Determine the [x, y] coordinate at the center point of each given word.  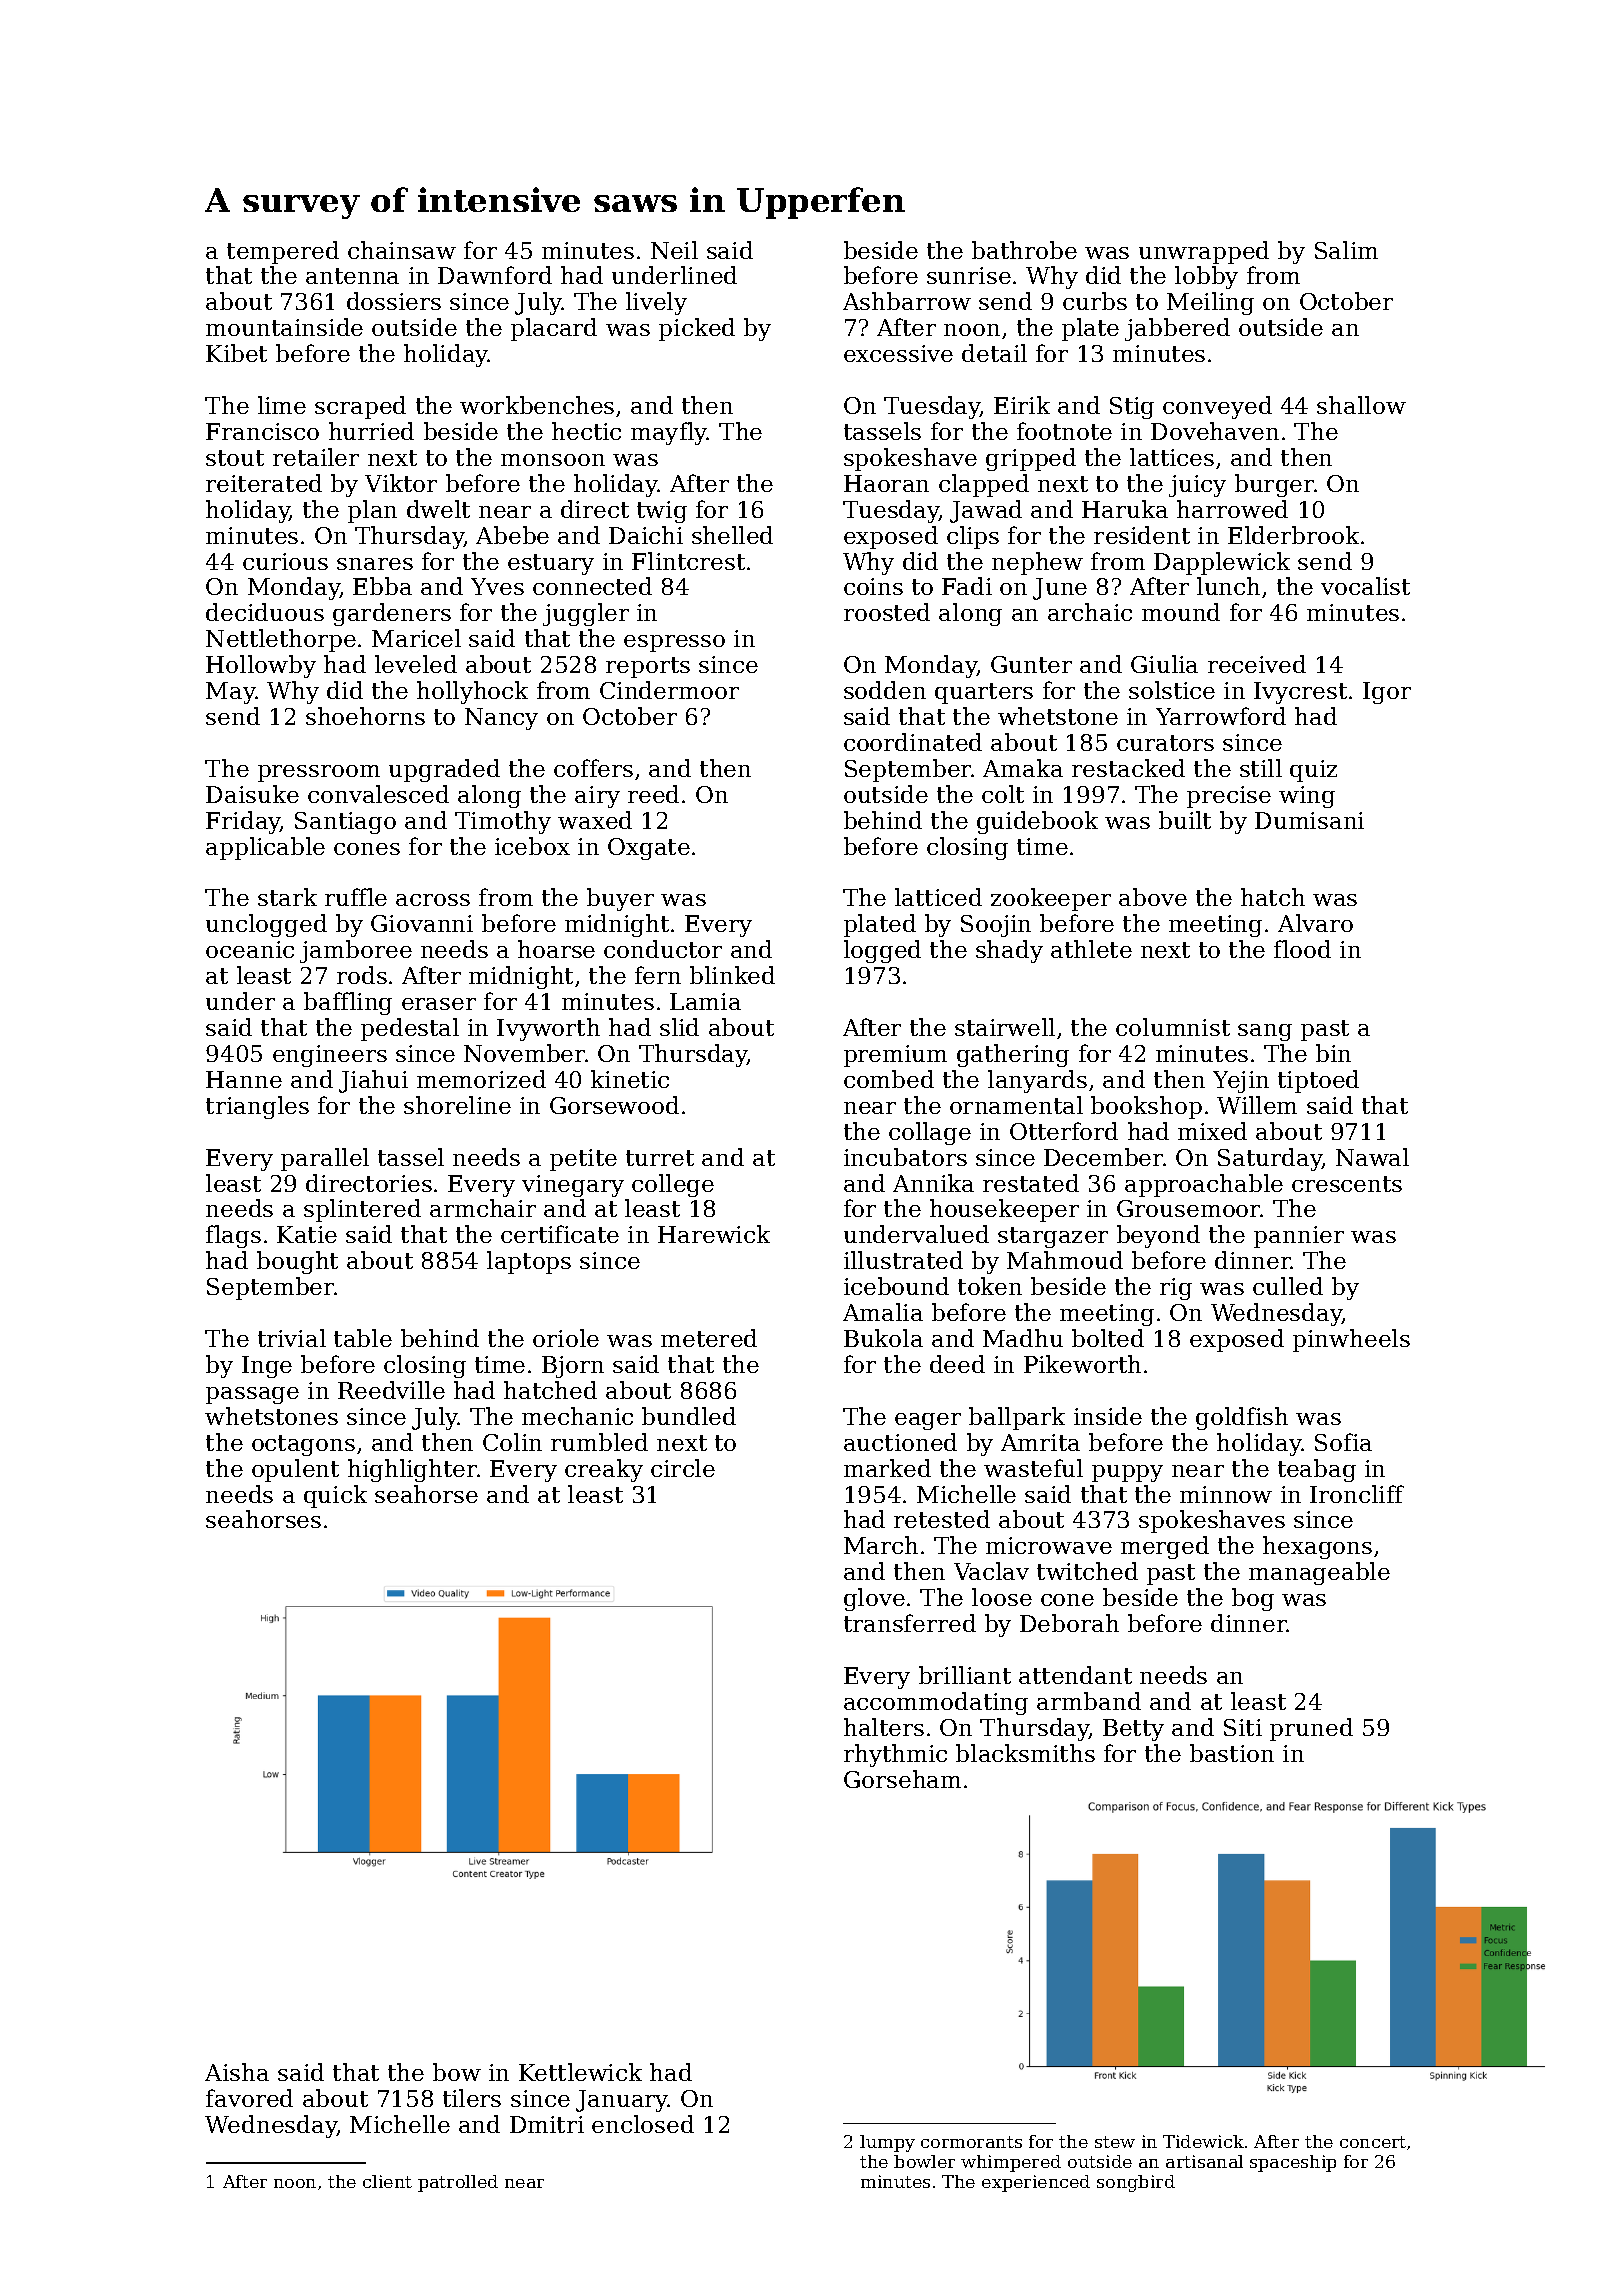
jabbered [1177, 329]
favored [249, 2098]
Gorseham [902, 1779]
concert [1373, 2142]
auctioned [900, 1442]
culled [1288, 1286]
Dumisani [1309, 820]
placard [554, 329]
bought [297, 1262]
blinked [732, 975]
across [433, 900]
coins [873, 586]
